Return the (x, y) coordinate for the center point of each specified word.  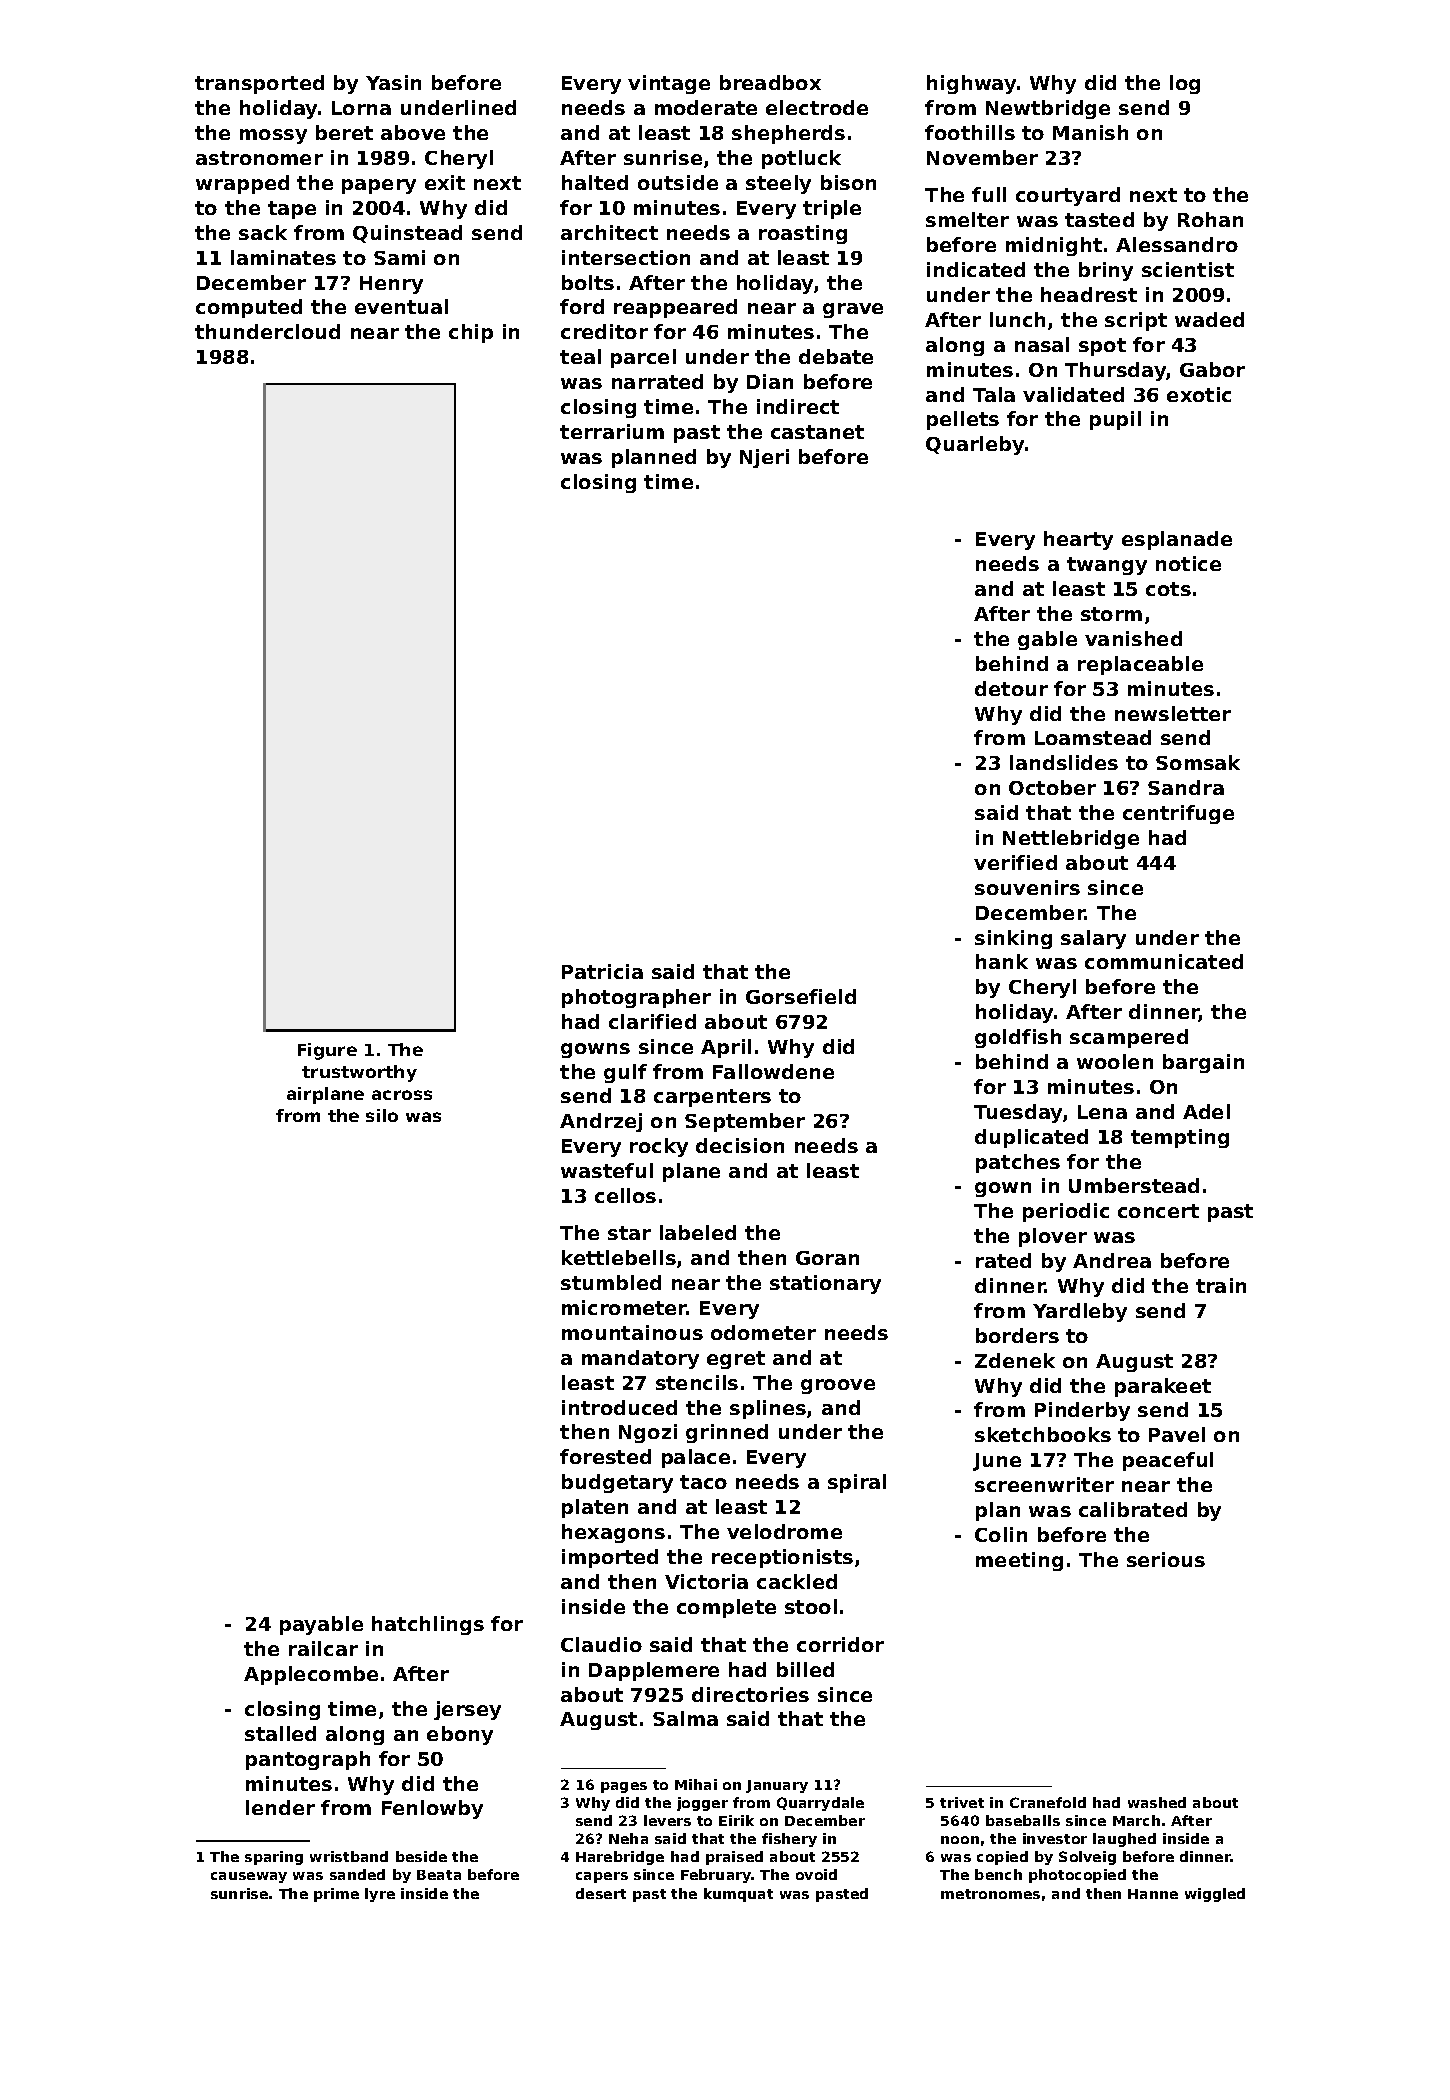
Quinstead (407, 234)
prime (336, 1895)
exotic (1199, 394)
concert (1158, 1211)
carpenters (712, 1098)
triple (832, 209)
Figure (327, 1051)
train (1221, 1285)
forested (605, 1456)
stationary (825, 1284)
